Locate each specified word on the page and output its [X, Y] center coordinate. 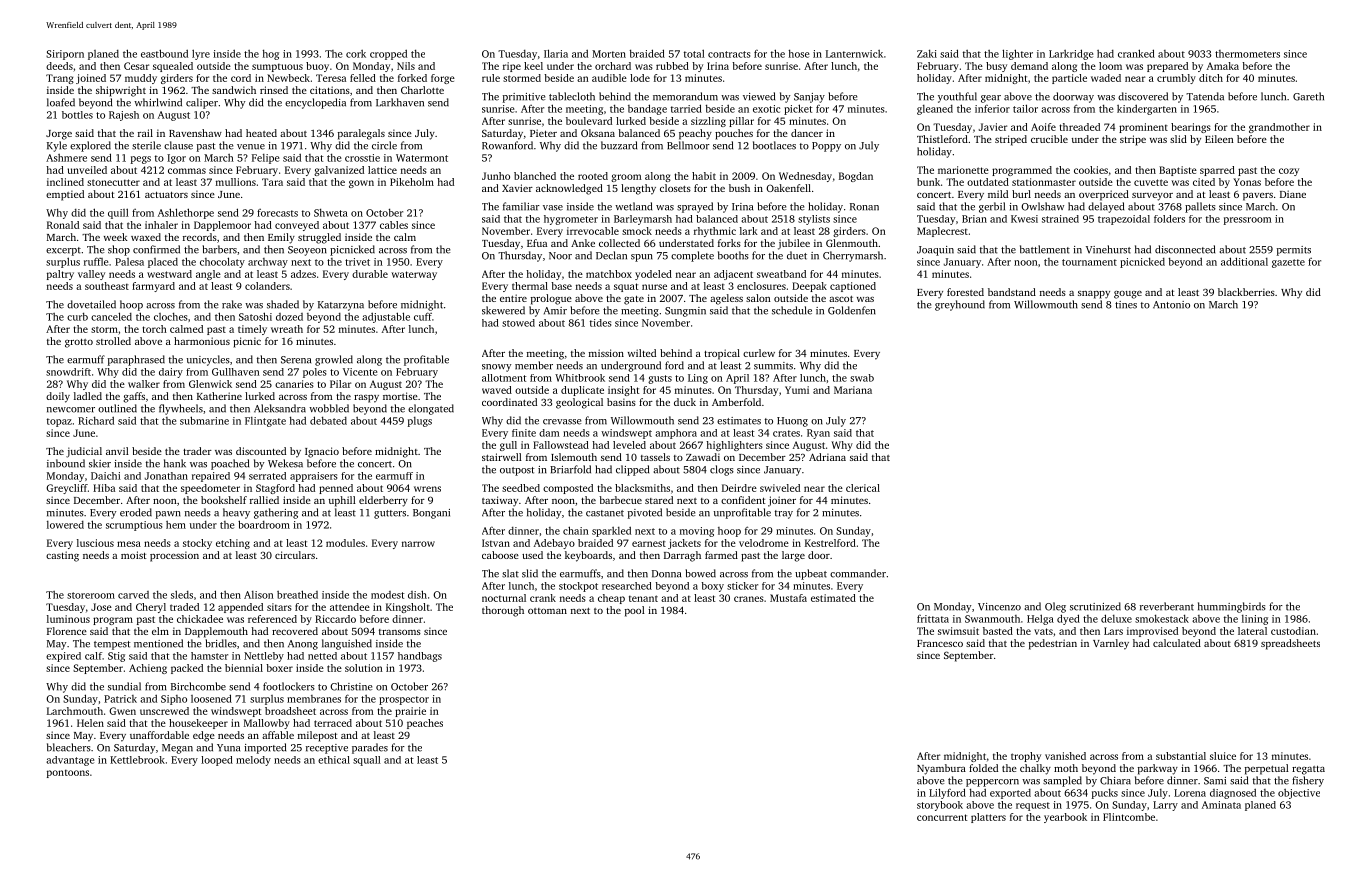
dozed [289, 317]
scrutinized [1095, 606]
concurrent [942, 817]
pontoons [68, 773]
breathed [297, 594]
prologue [551, 299]
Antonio [1171, 305]
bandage [647, 109]
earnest [649, 543]
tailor [1025, 108]
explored [90, 146]
